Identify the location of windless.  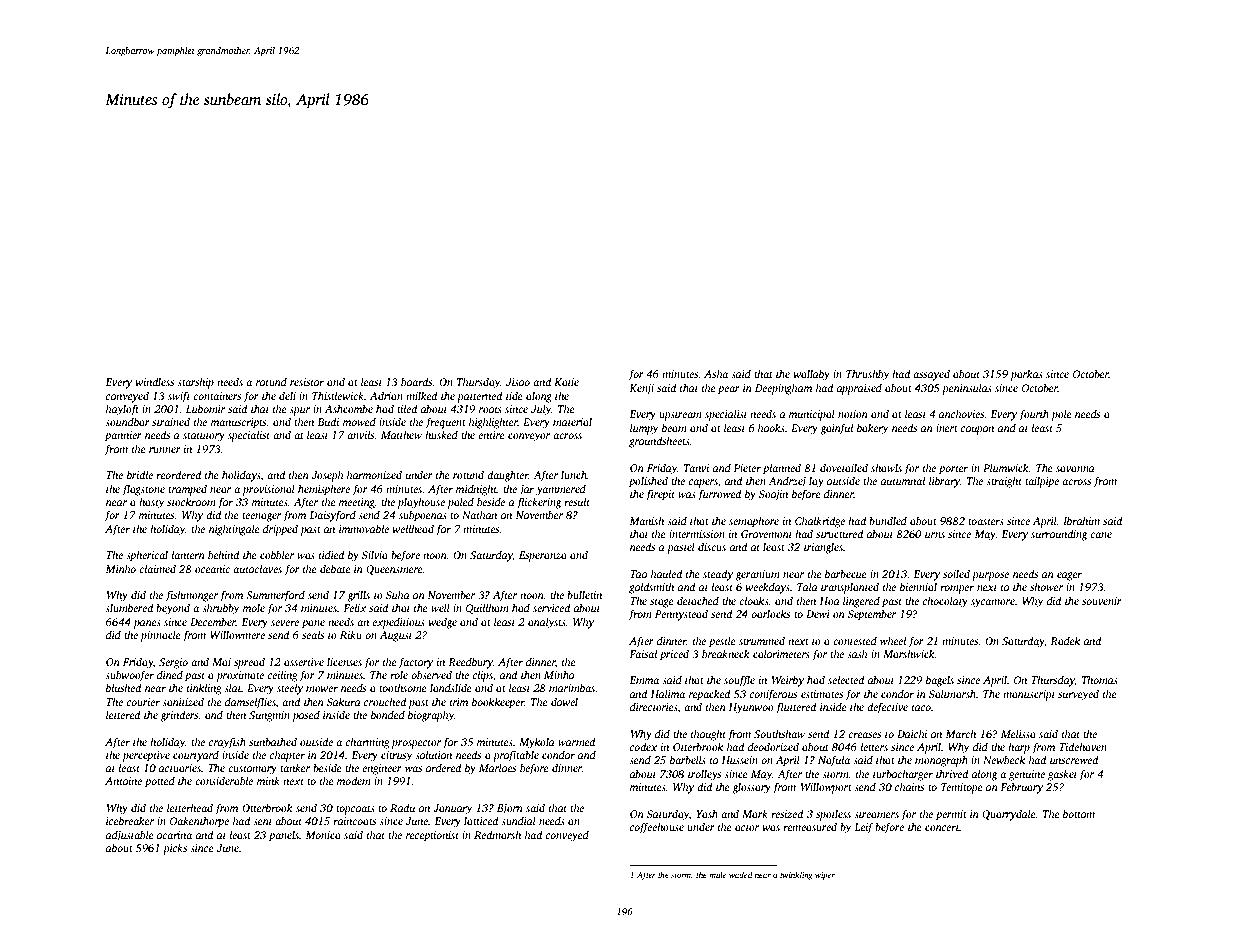
(155, 381).
